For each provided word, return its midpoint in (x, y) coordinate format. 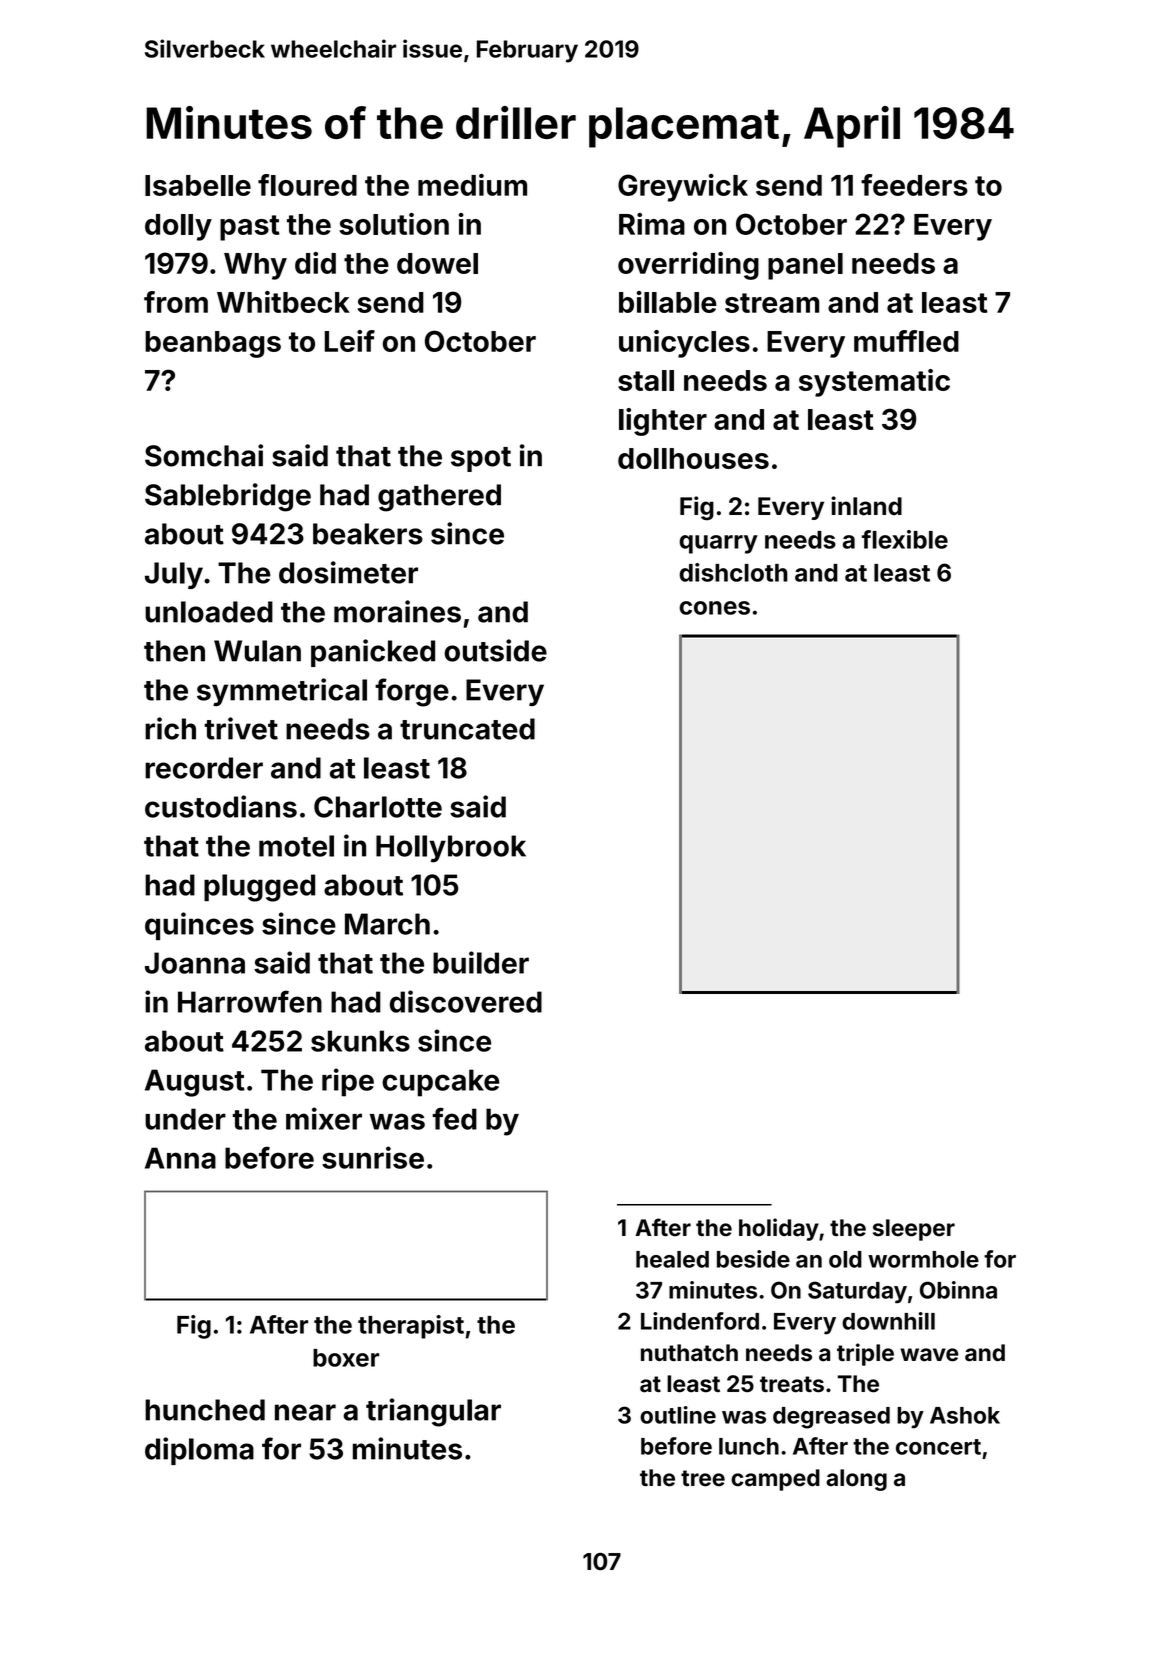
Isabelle (198, 185)
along (856, 1480)
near (305, 1412)
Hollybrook (451, 849)
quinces (199, 926)
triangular (433, 1412)
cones (715, 608)
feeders (914, 185)
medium (472, 185)
